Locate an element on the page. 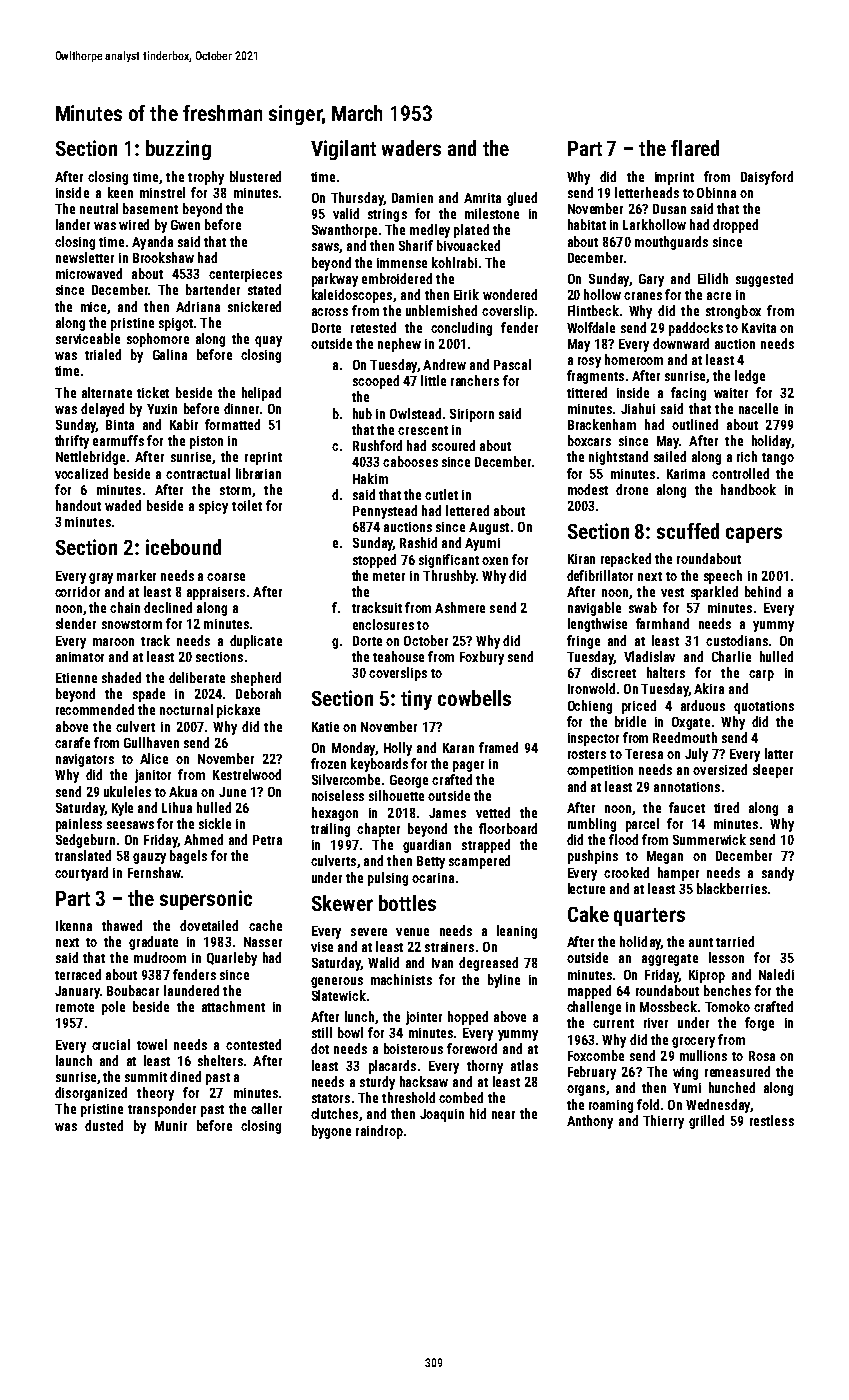 This document has height=1400, width=849. kohlrabi is located at coordinates (454, 262).
